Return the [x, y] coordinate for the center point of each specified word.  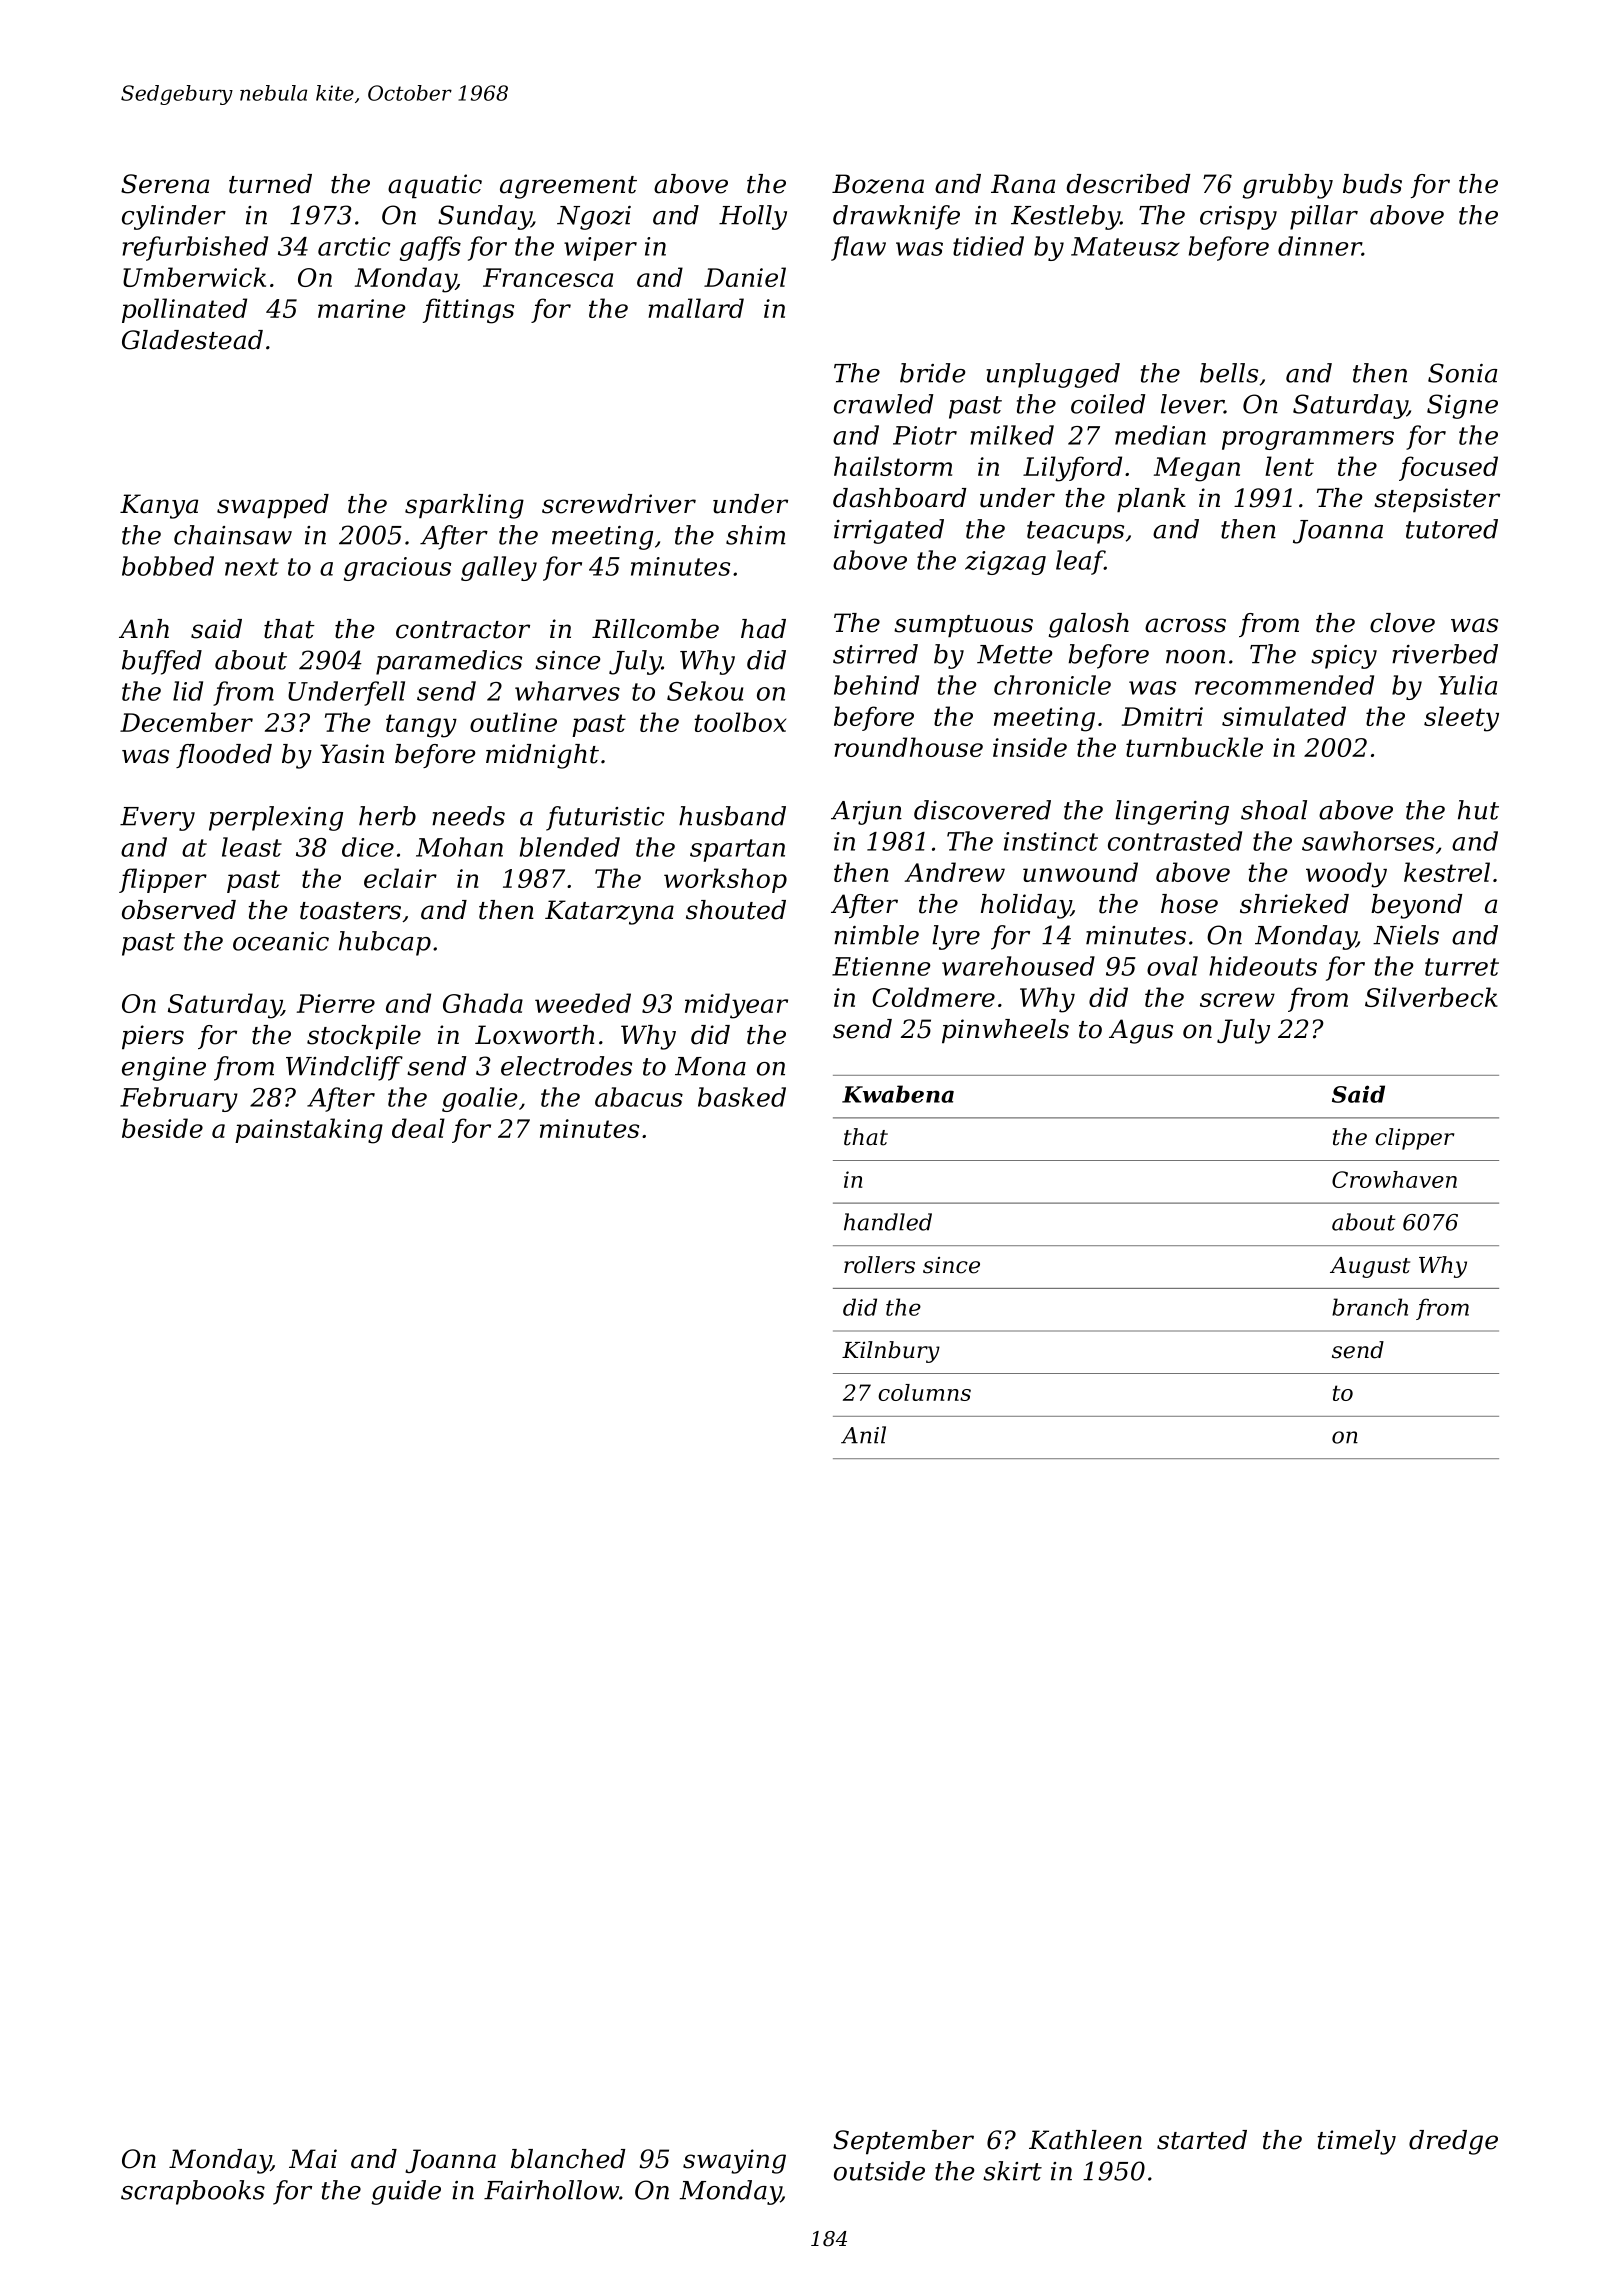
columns [924, 1392]
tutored [1452, 529]
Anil [863, 1435]
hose [1189, 904]
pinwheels [1005, 1031]
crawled [883, 404]
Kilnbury [891, 1352]
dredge [1453, 2142]
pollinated [184, 310]
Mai [313, 2159]
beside [162, 1128]
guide [406, 2192]
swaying [734, 2161]
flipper [163, 880]
